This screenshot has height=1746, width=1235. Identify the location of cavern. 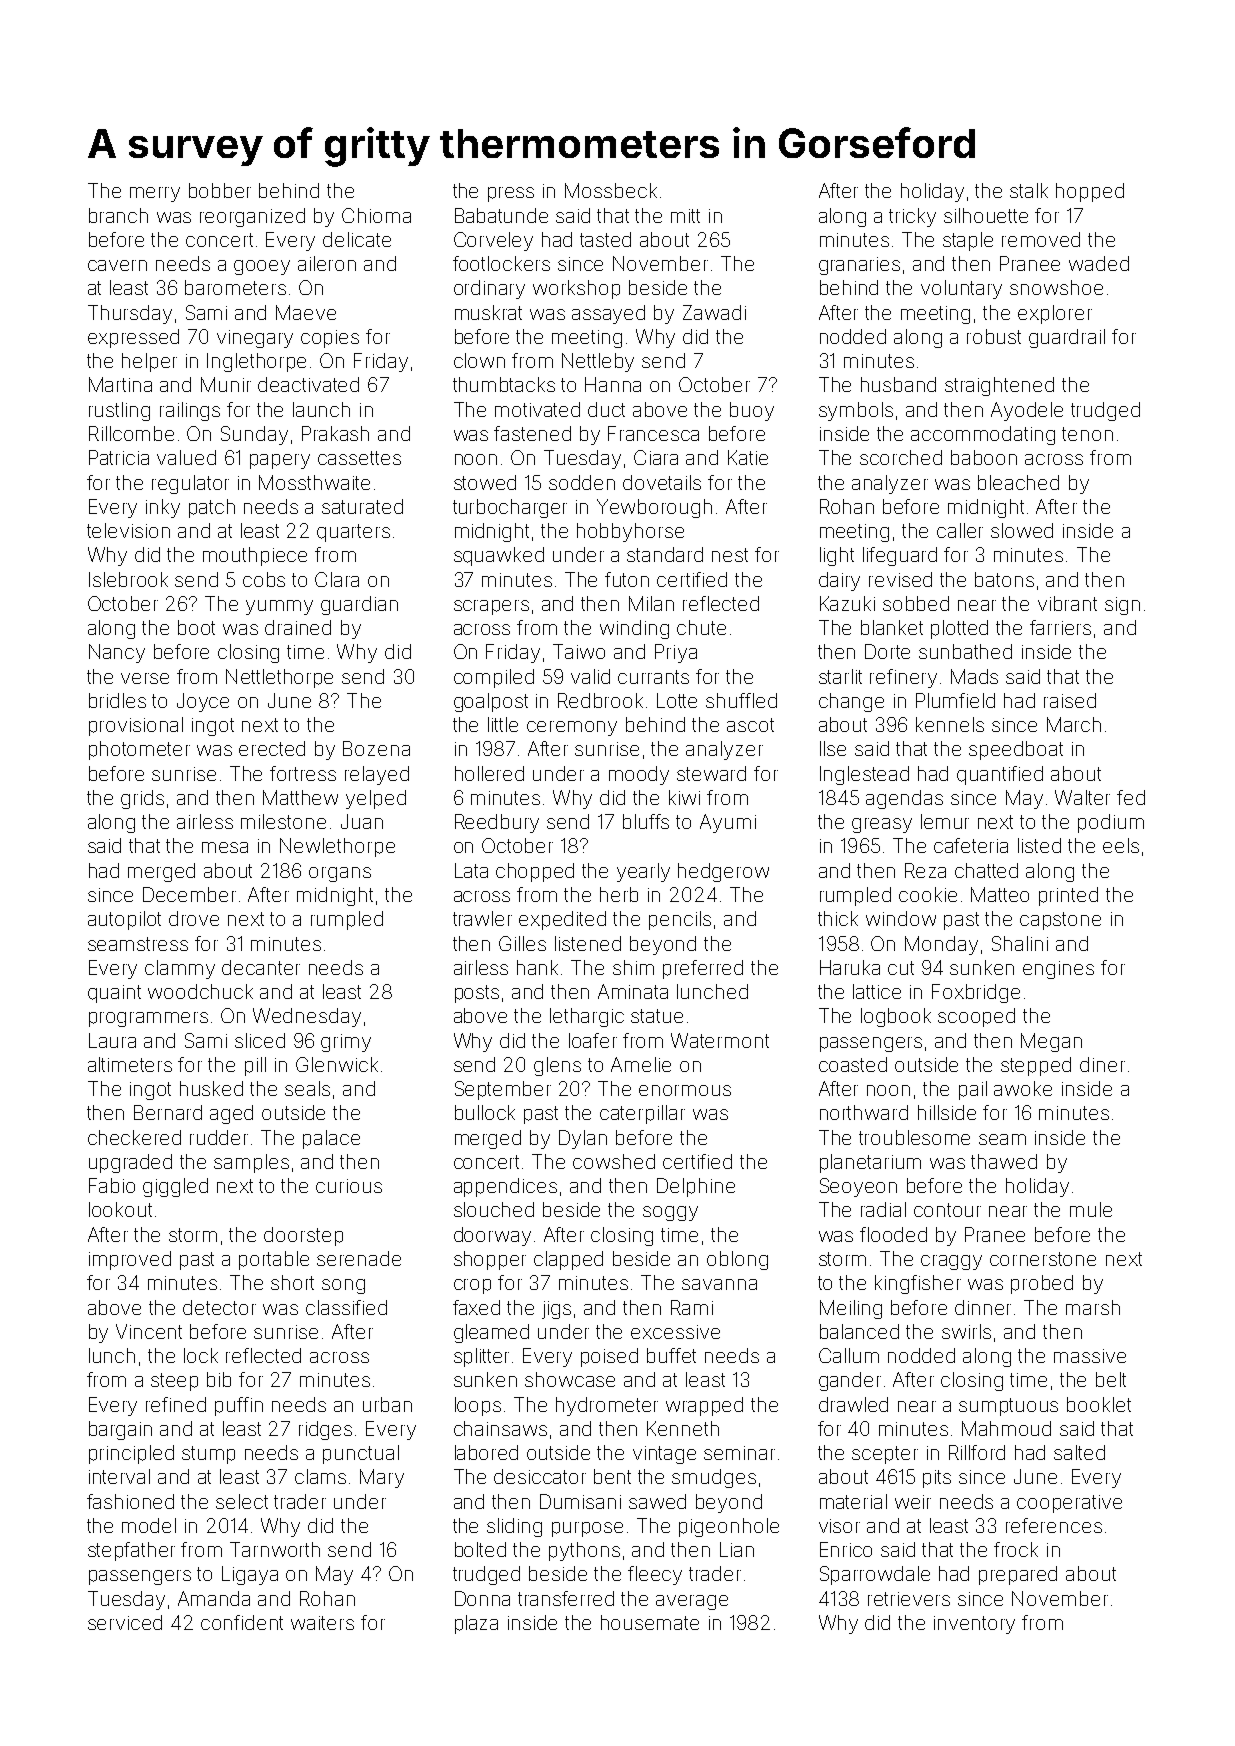
(117, 265).
